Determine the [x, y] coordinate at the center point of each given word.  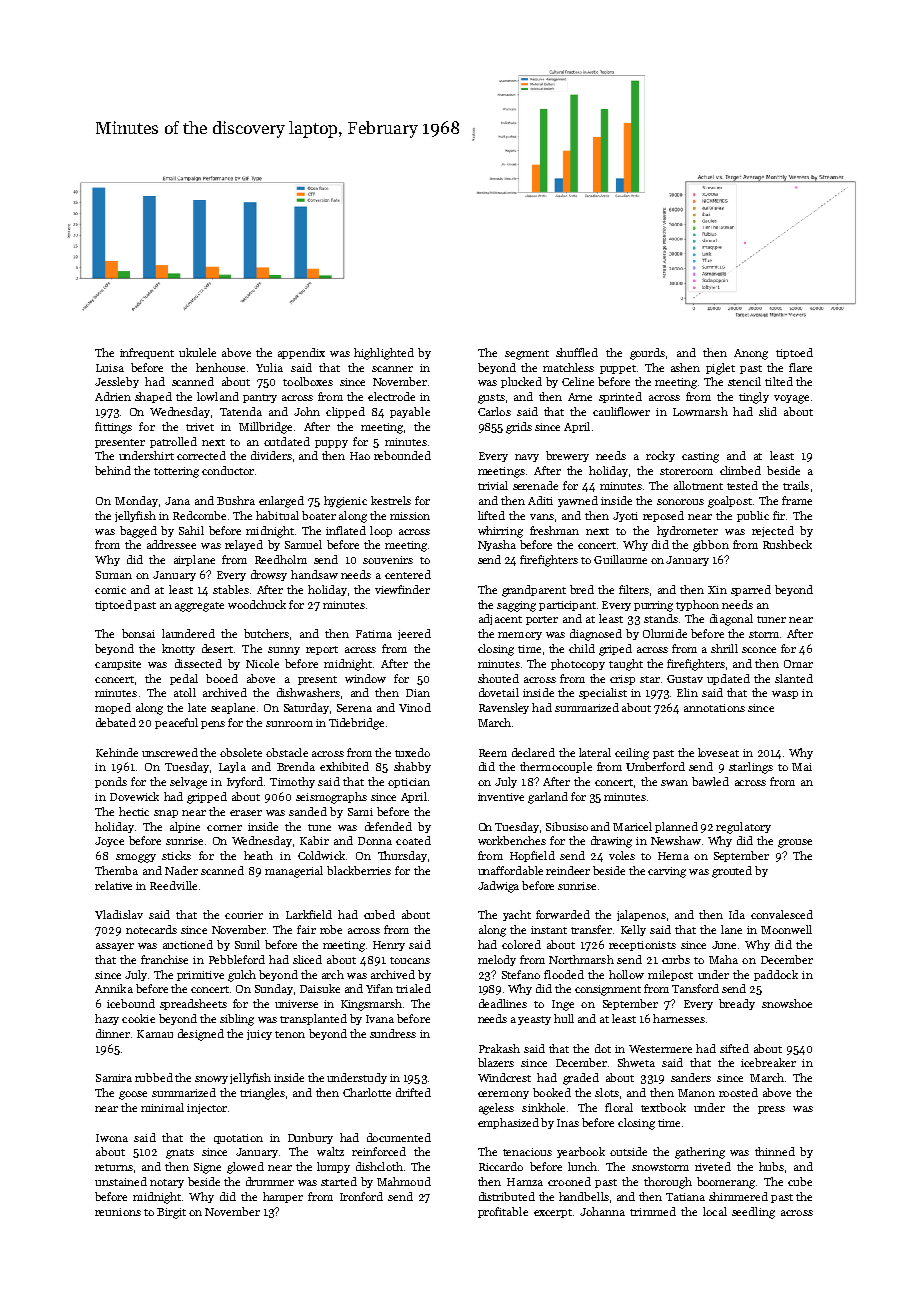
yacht [517, 915]
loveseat [718, 752]
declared [533, 752]
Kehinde [117, 752]
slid [768, 411]
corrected [201, 455]
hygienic [345, 502]
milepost [670, 975]
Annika [114, 988]
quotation [238, 1139]
